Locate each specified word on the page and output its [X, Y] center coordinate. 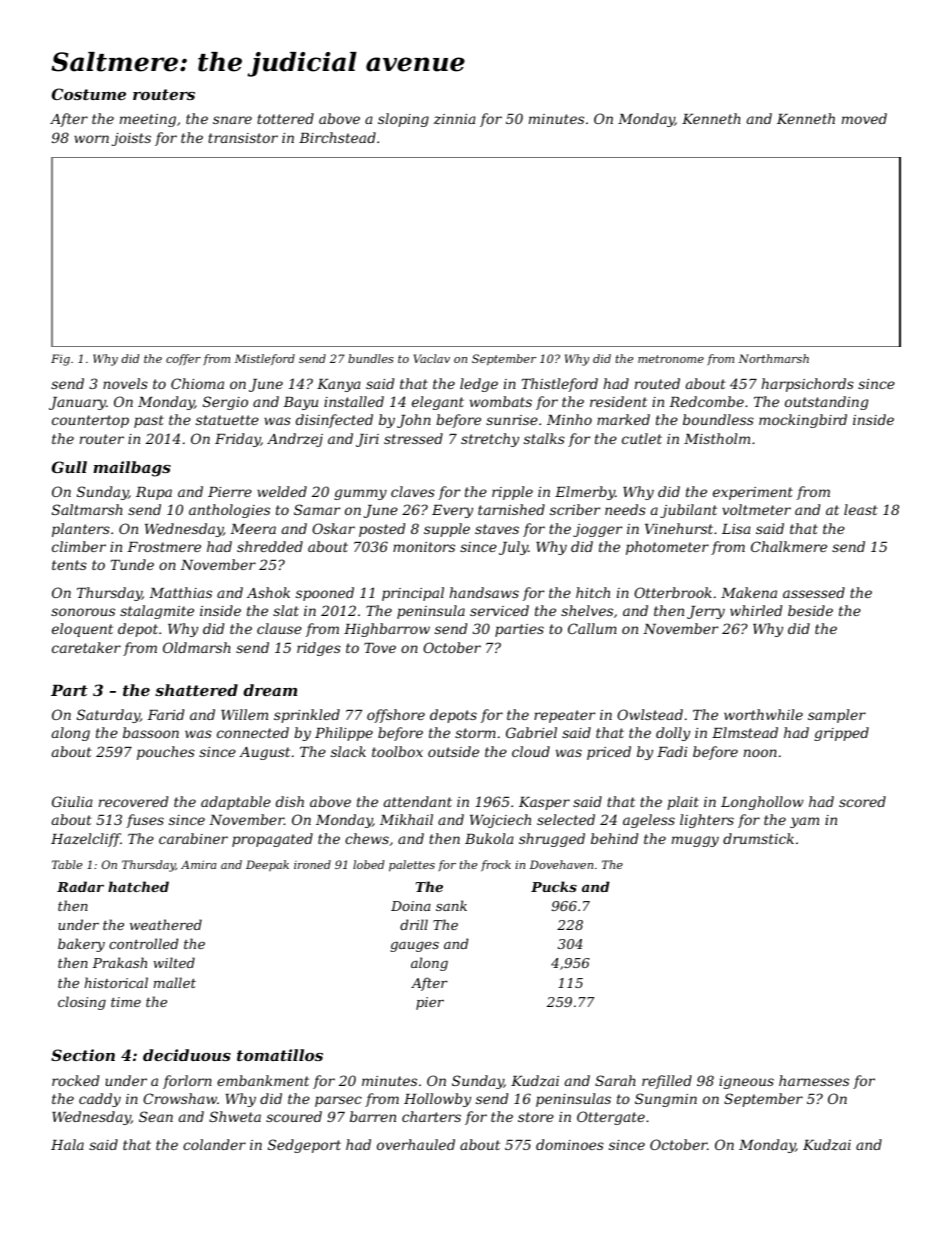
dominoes [570, 1144]
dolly [673, 734]
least [861, 509]
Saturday [108, 716]
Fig [60, 360]
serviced [499, 610]
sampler [837, 716]
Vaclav [432, 358]
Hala [67, 1144]
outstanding [826, 403]
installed [354, 401]
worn [91, 139]
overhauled [416, 1144]
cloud [531, 751]
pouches [166, 753]
